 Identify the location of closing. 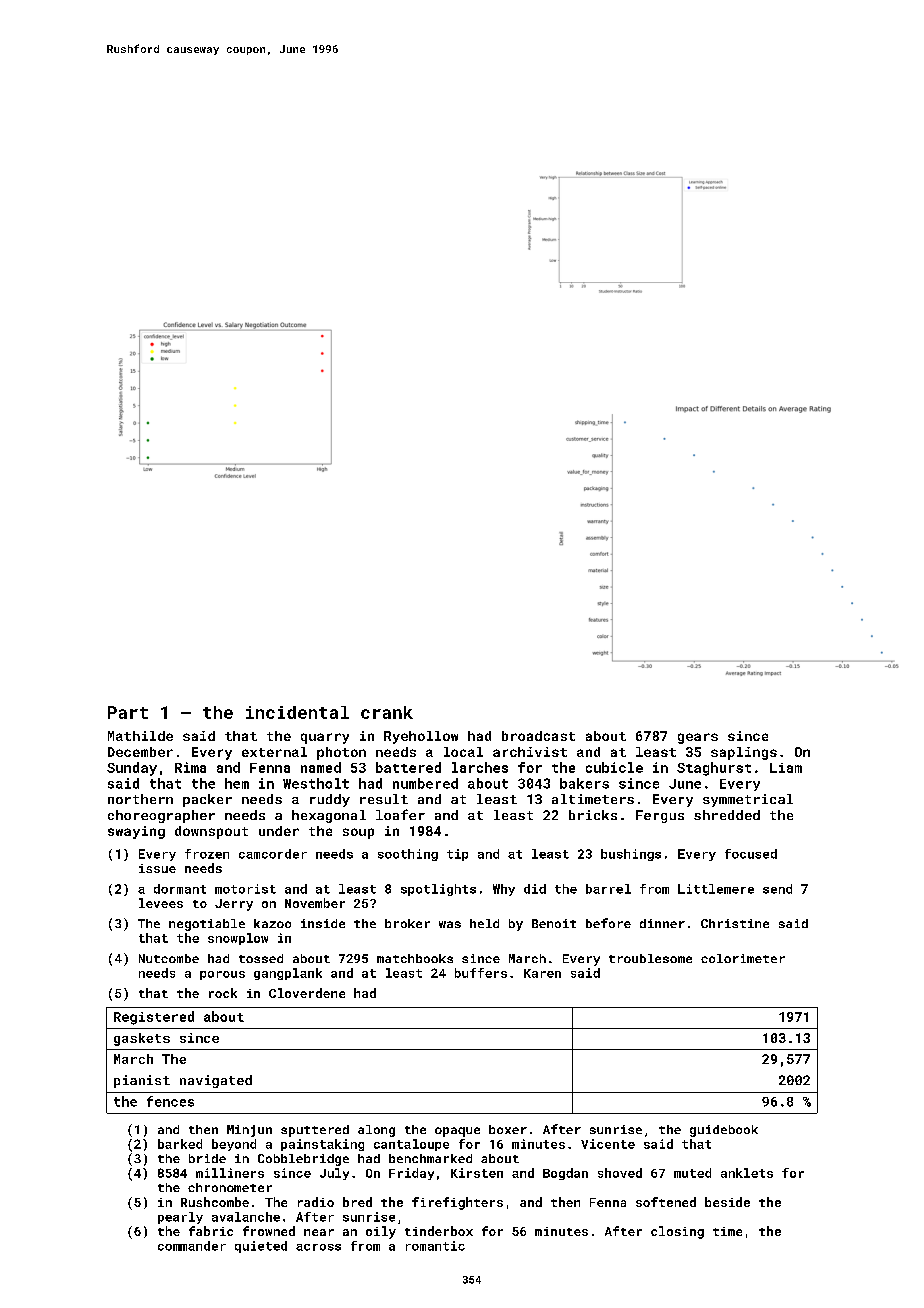
(677, 1232).
